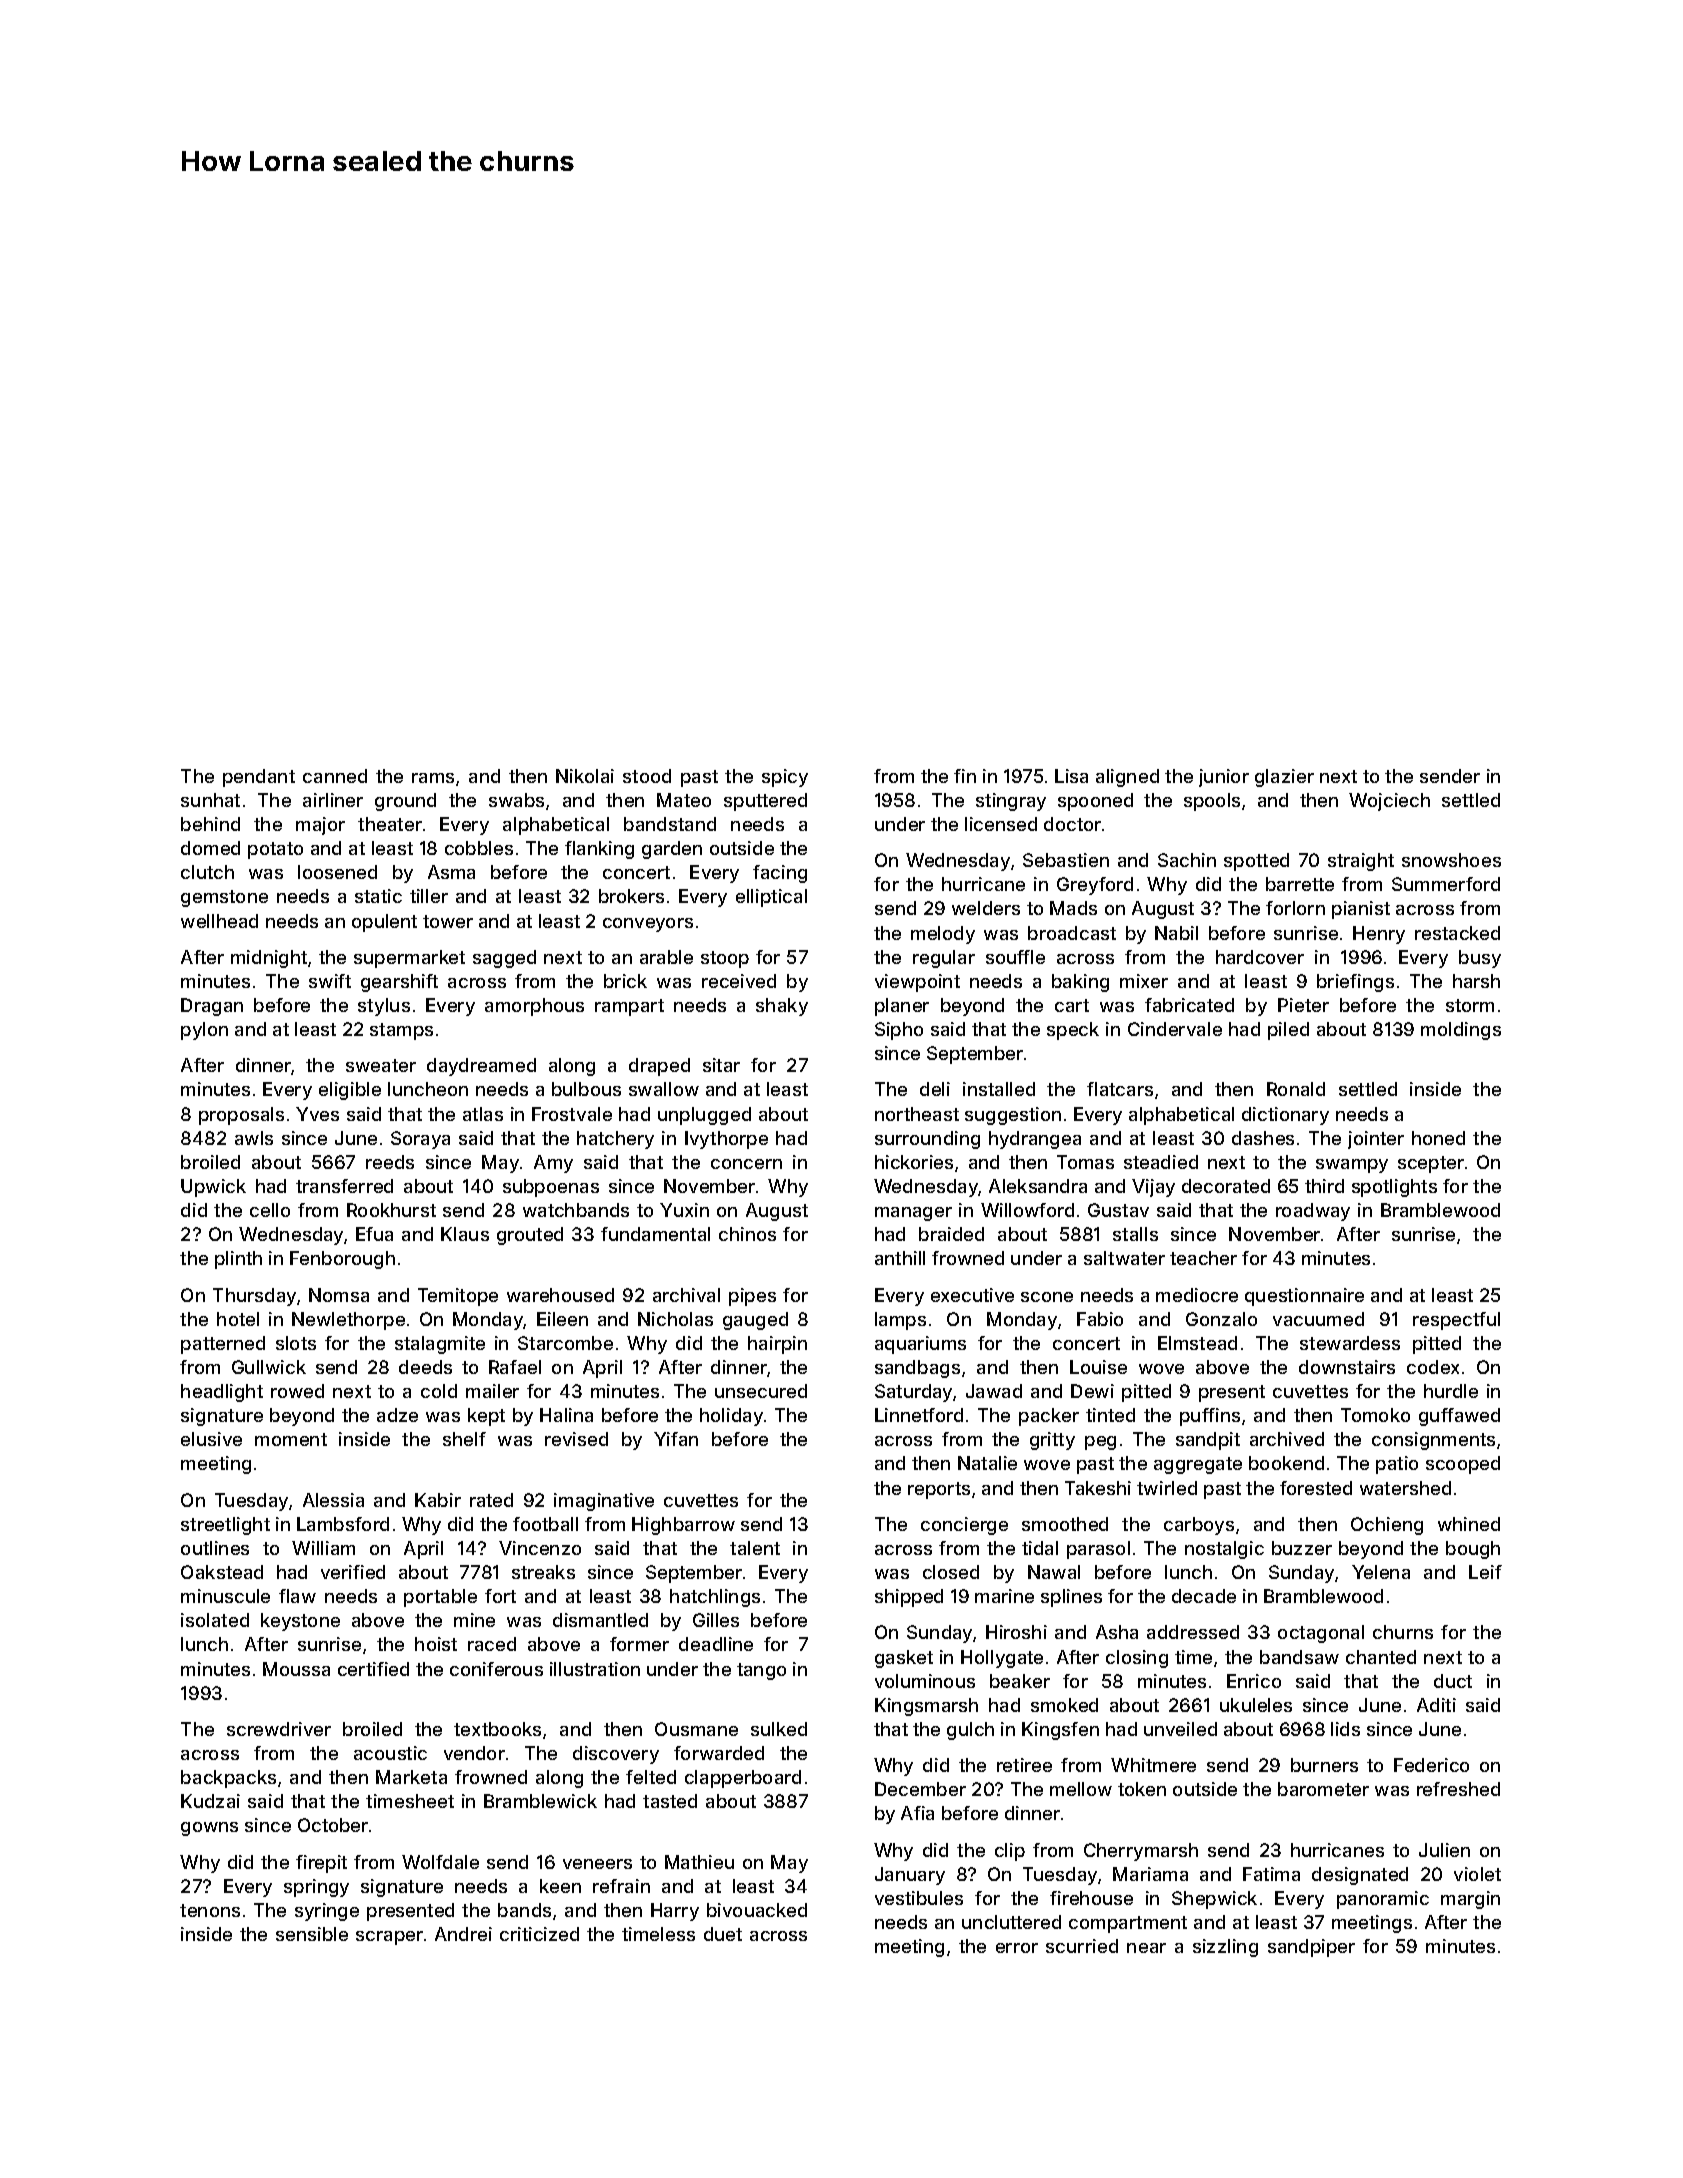 The image size is (1683, 2178). I want to click on questionnaire, so click(1304, 1297).
